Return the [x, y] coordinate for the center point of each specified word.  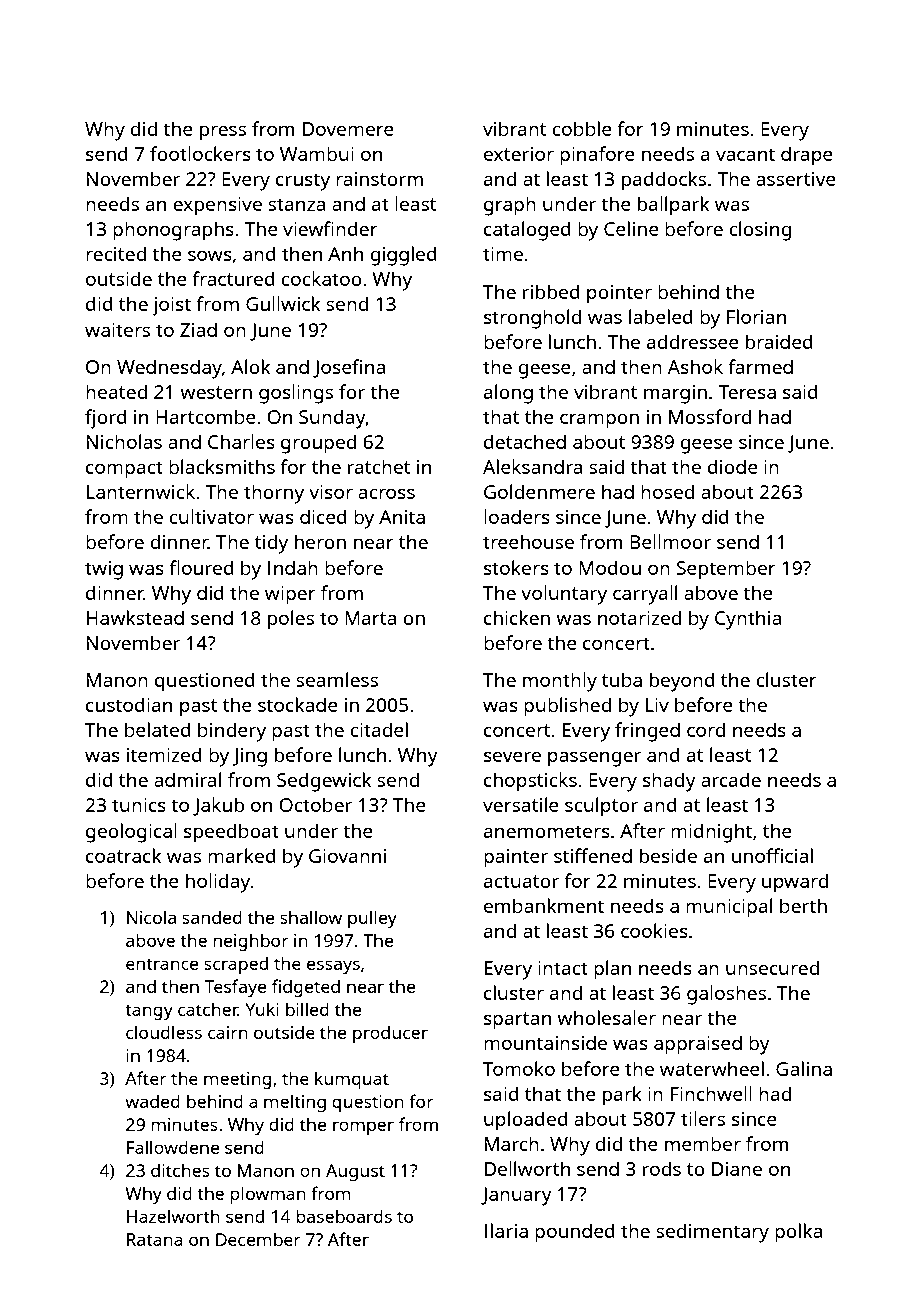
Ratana [155, 1239]
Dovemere [348, 129]
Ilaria [506, 1230]
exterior [519, 154]
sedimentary [712, 1233]
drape [807, 156]
